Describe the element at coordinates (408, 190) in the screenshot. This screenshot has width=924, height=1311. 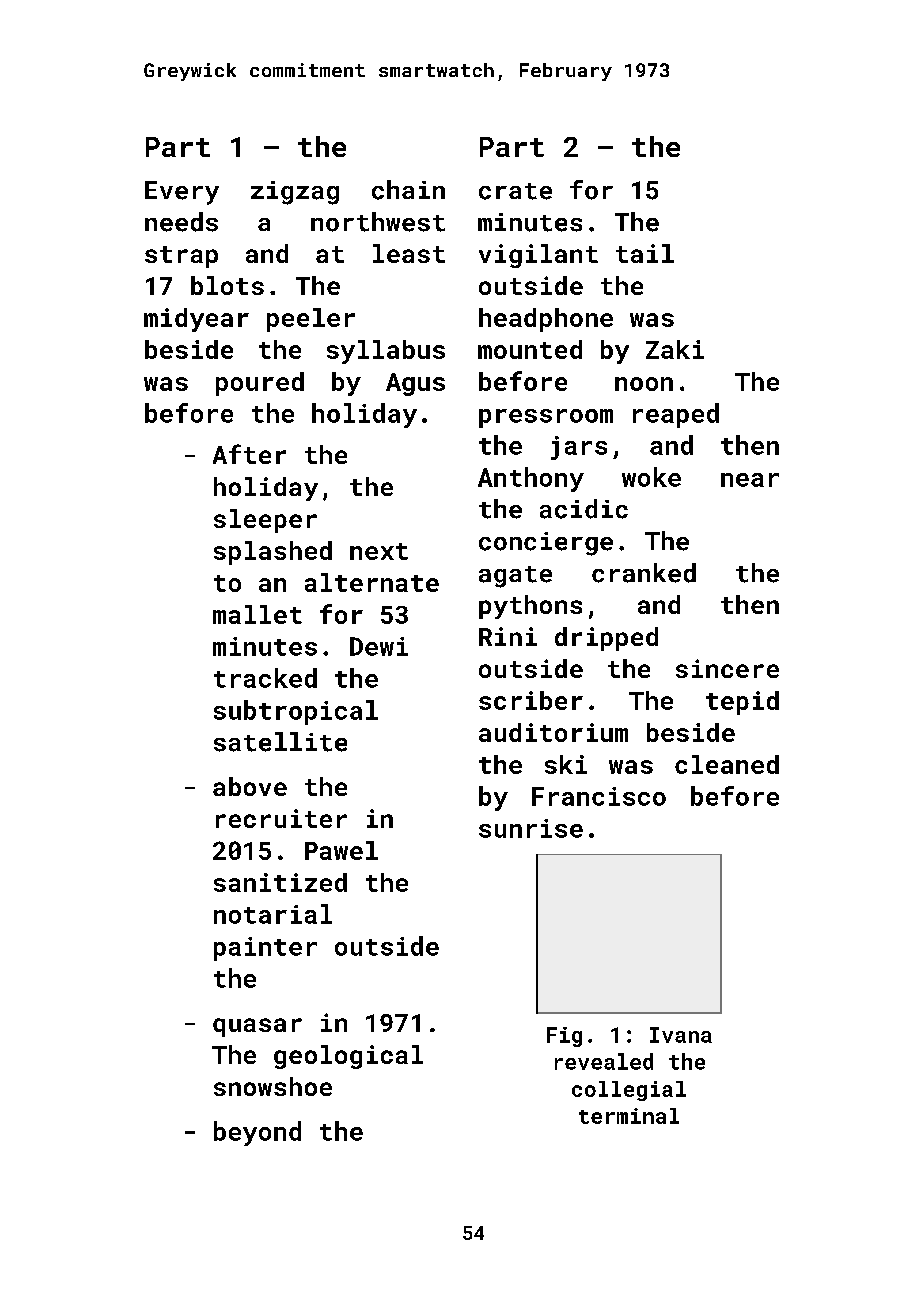
I see `chain` at that location.
